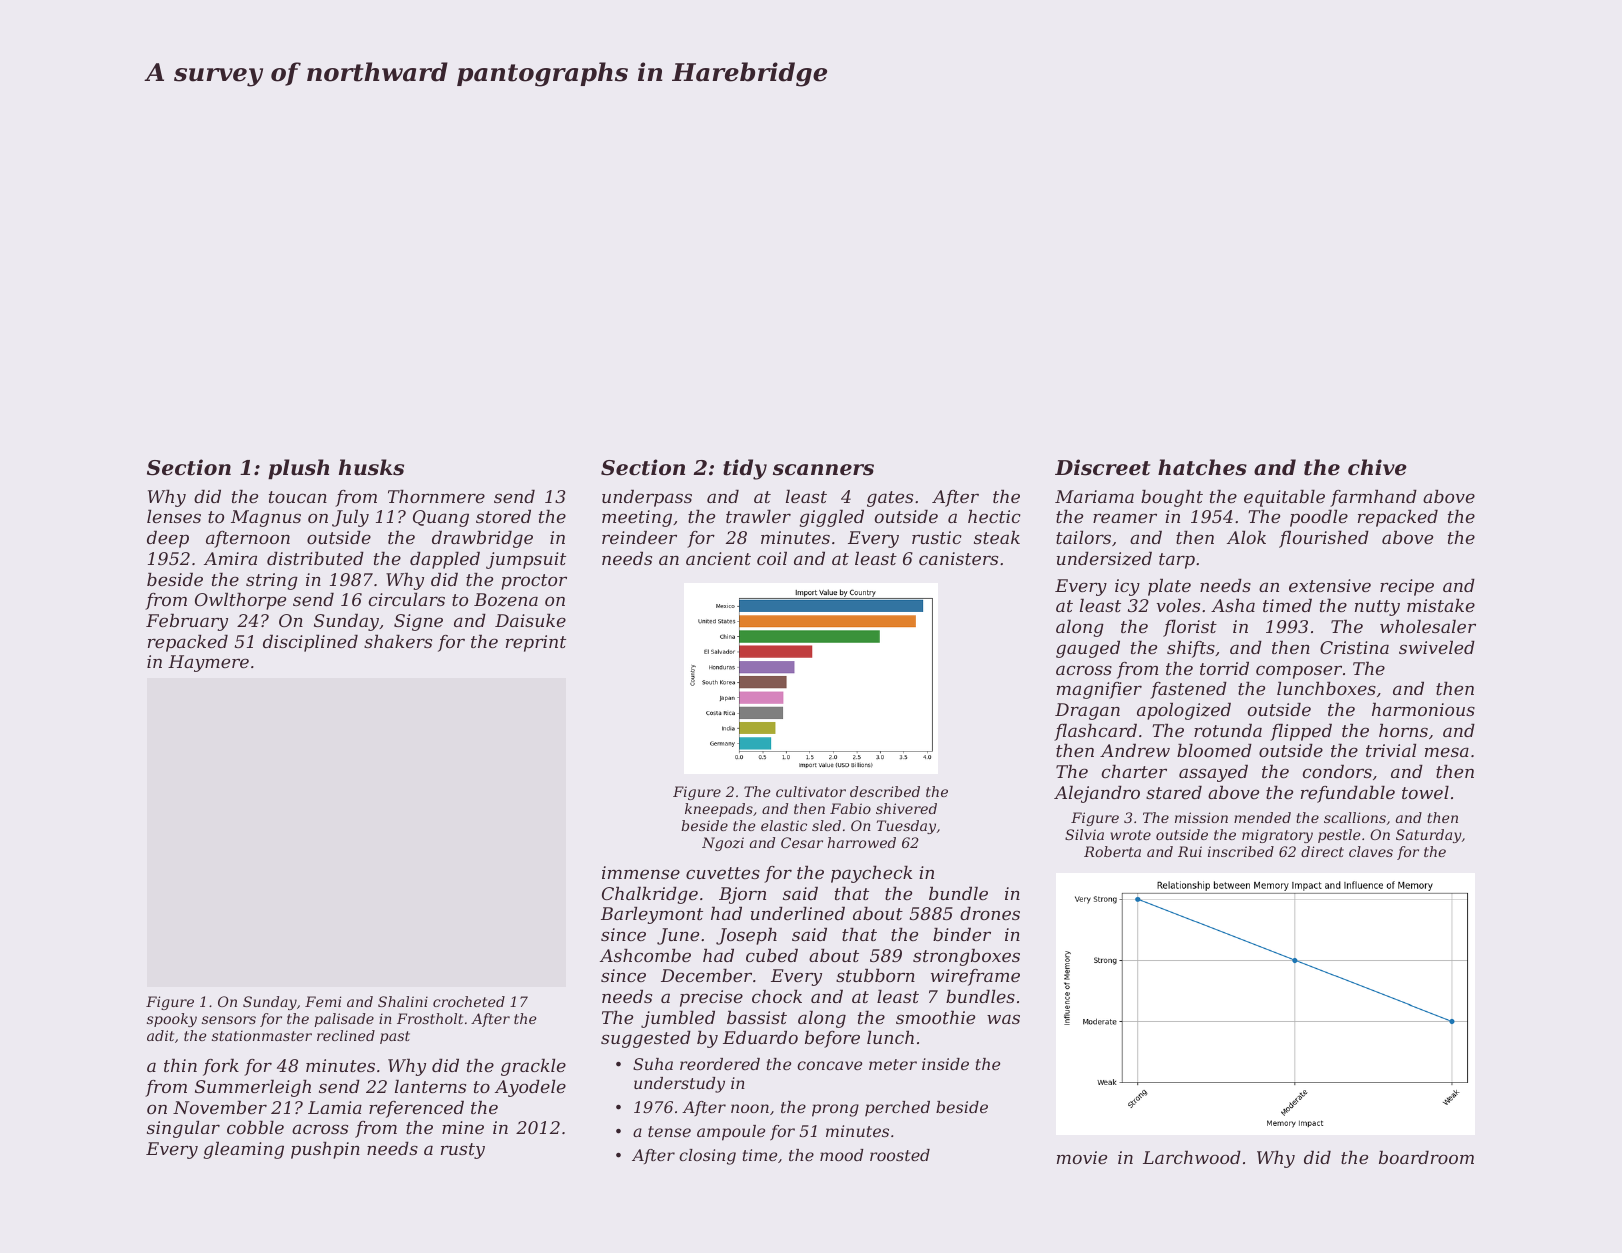 The image size is (1622, 1253). Describe the element at coordinates (1371, 851) in the screenshot. I see `claves` at that location.
